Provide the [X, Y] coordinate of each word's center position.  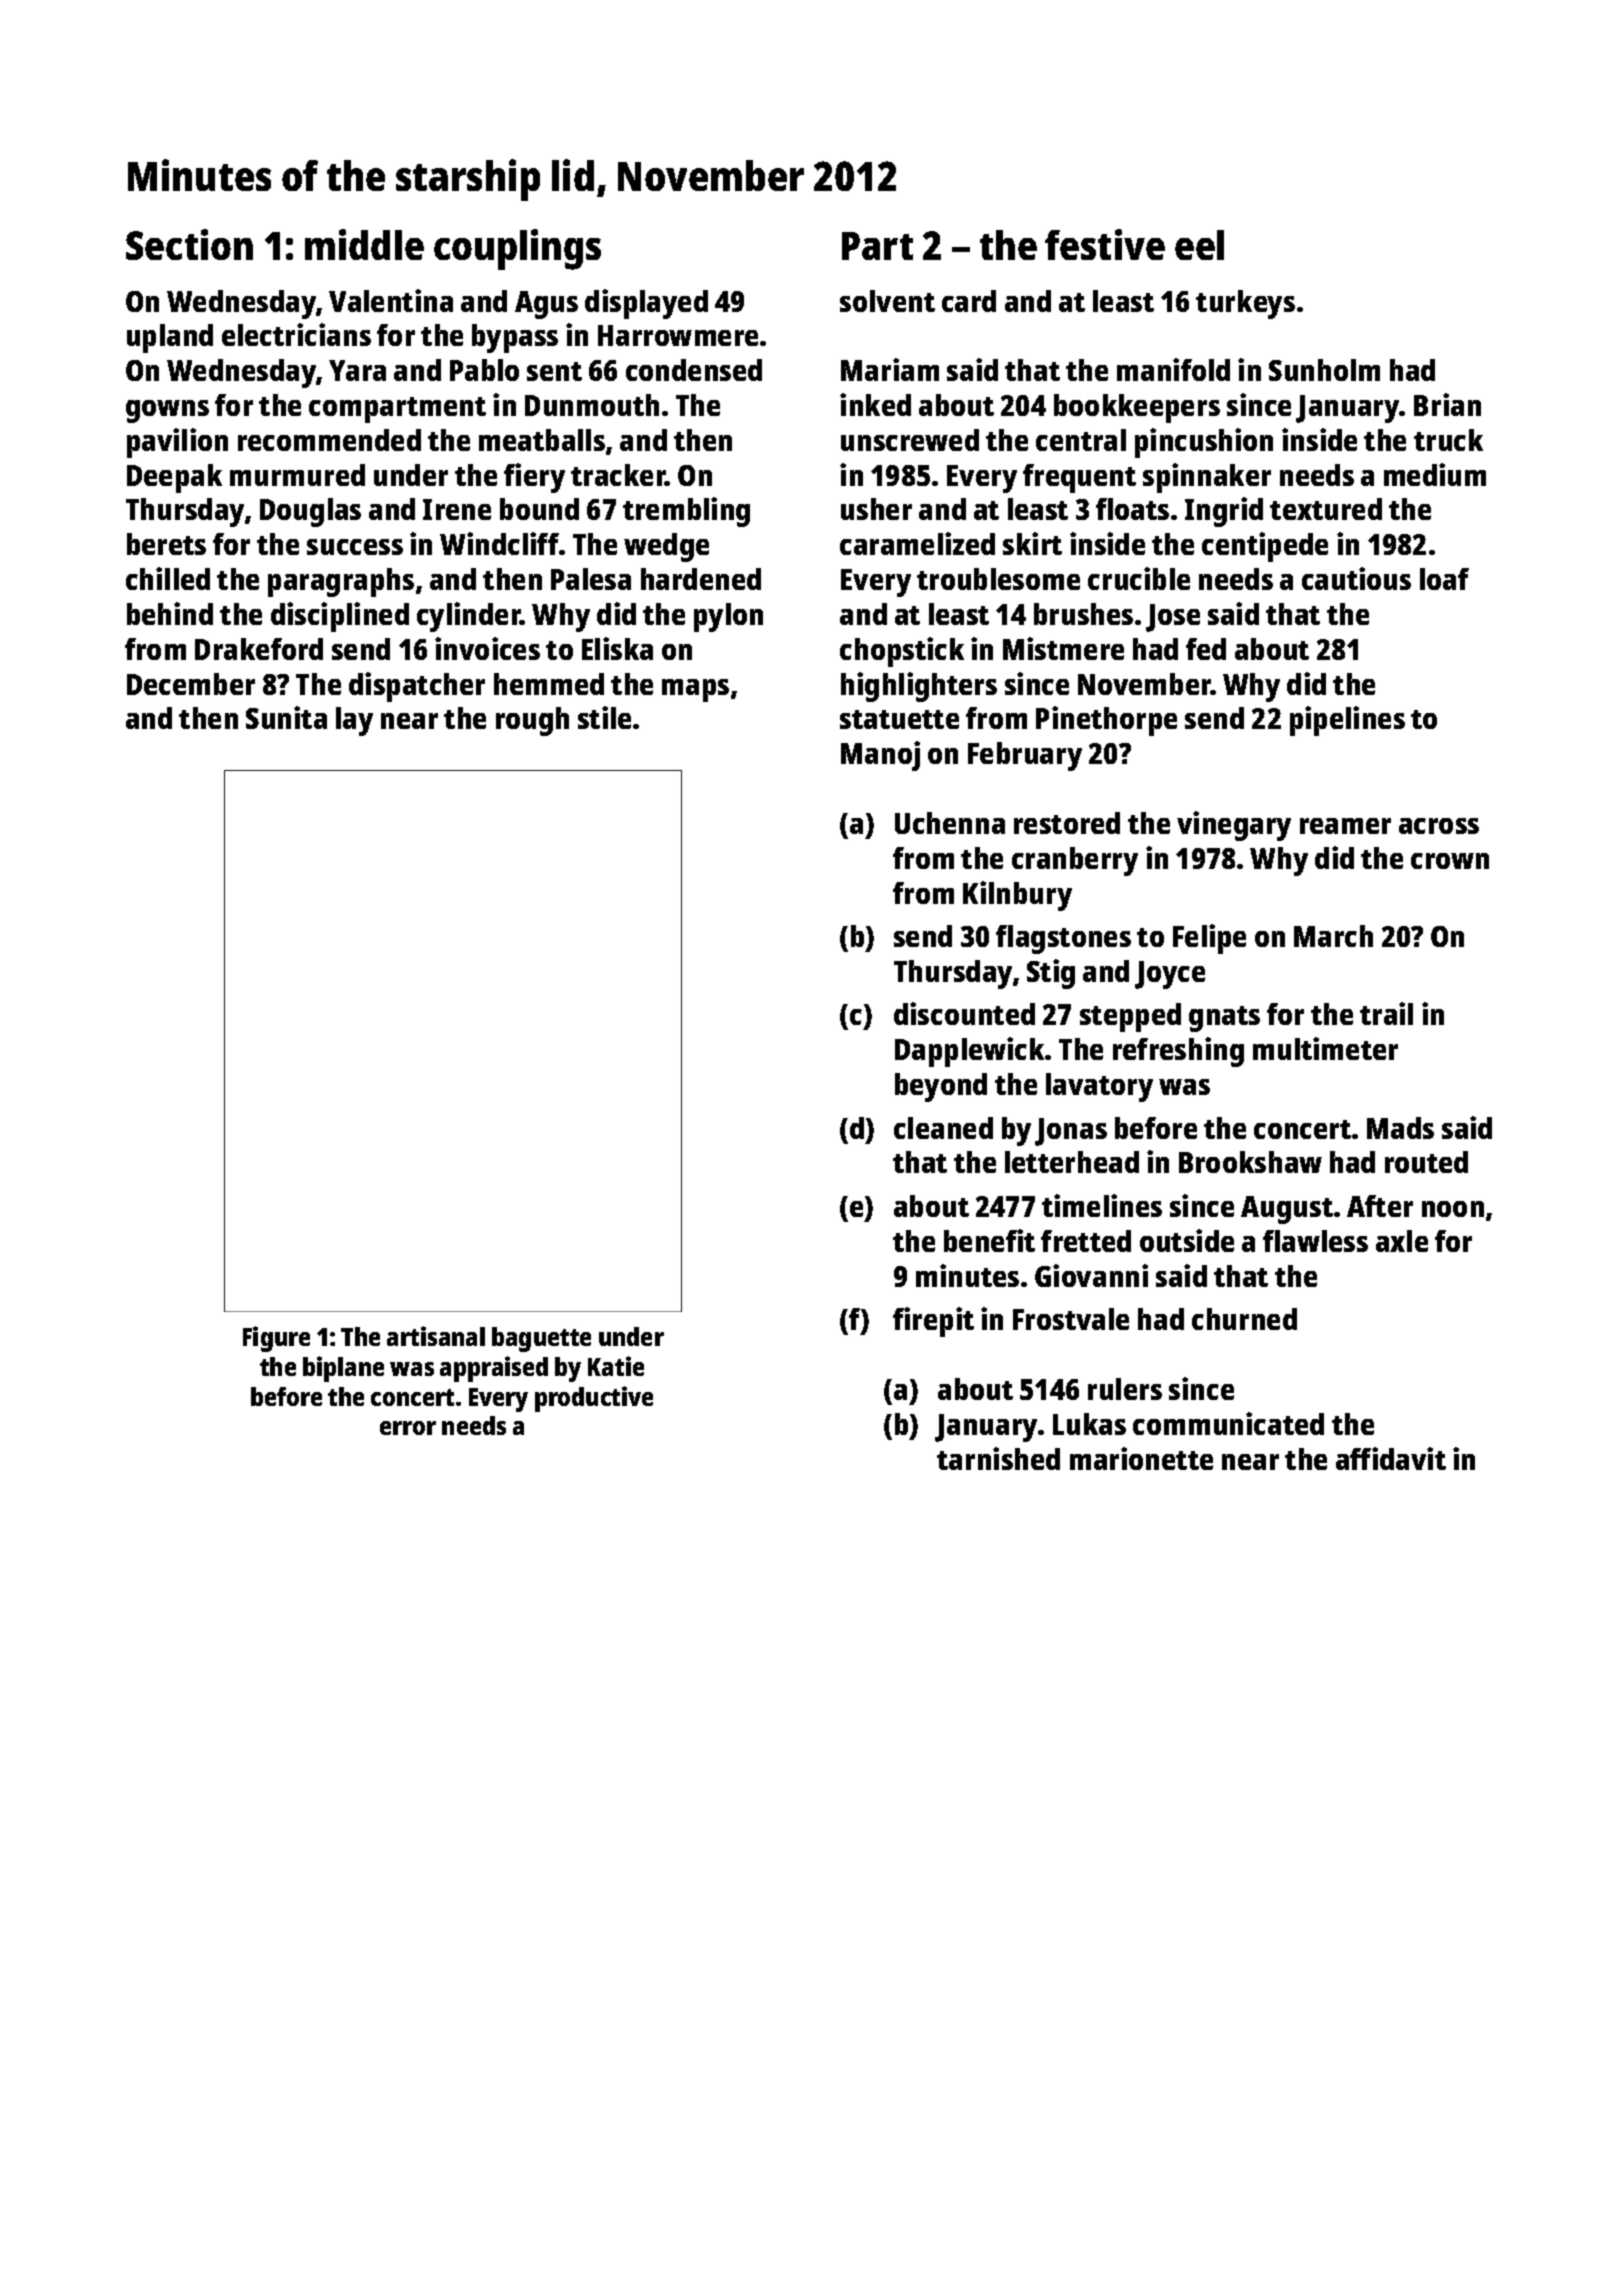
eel [1199, 245]
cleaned [943, 1128]
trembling [686, 512]
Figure [276, 1339]
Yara [357, 370]
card [969, 301]
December [191, 684]
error [408, 1428]
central [1081, 440]
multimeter [1325, 1048]
